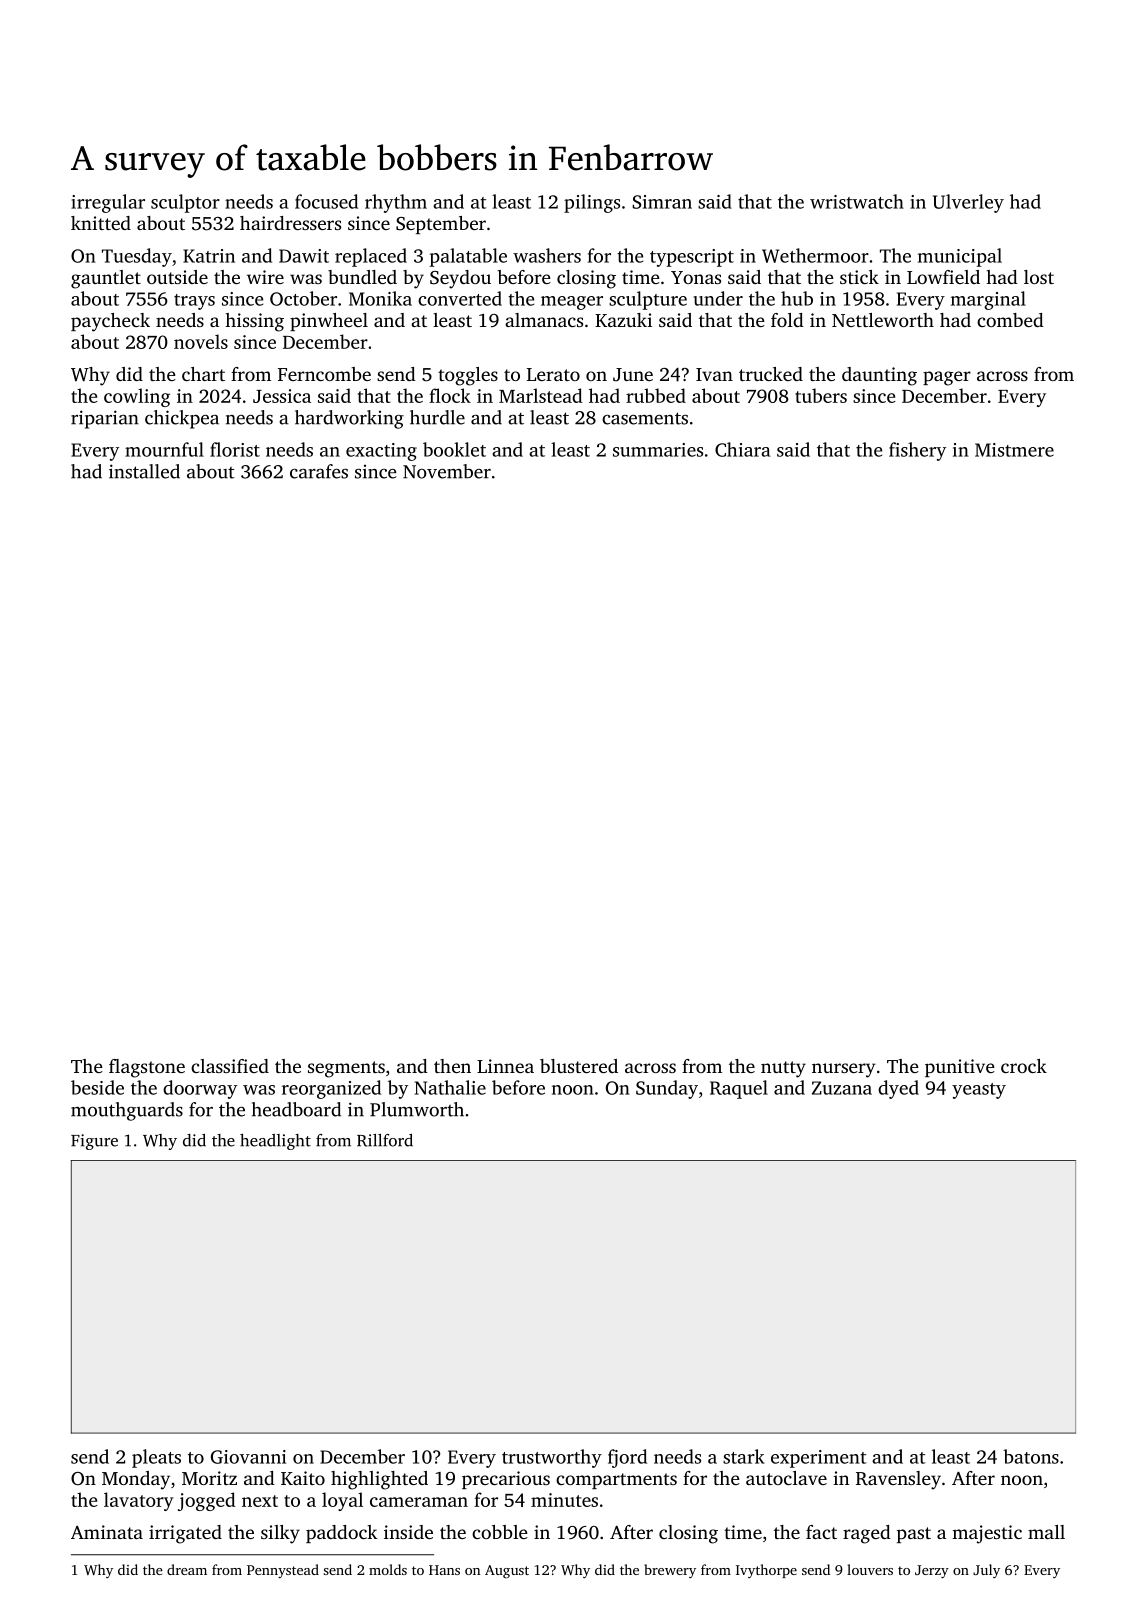  I want to click on irregular, so click(108, 203).
